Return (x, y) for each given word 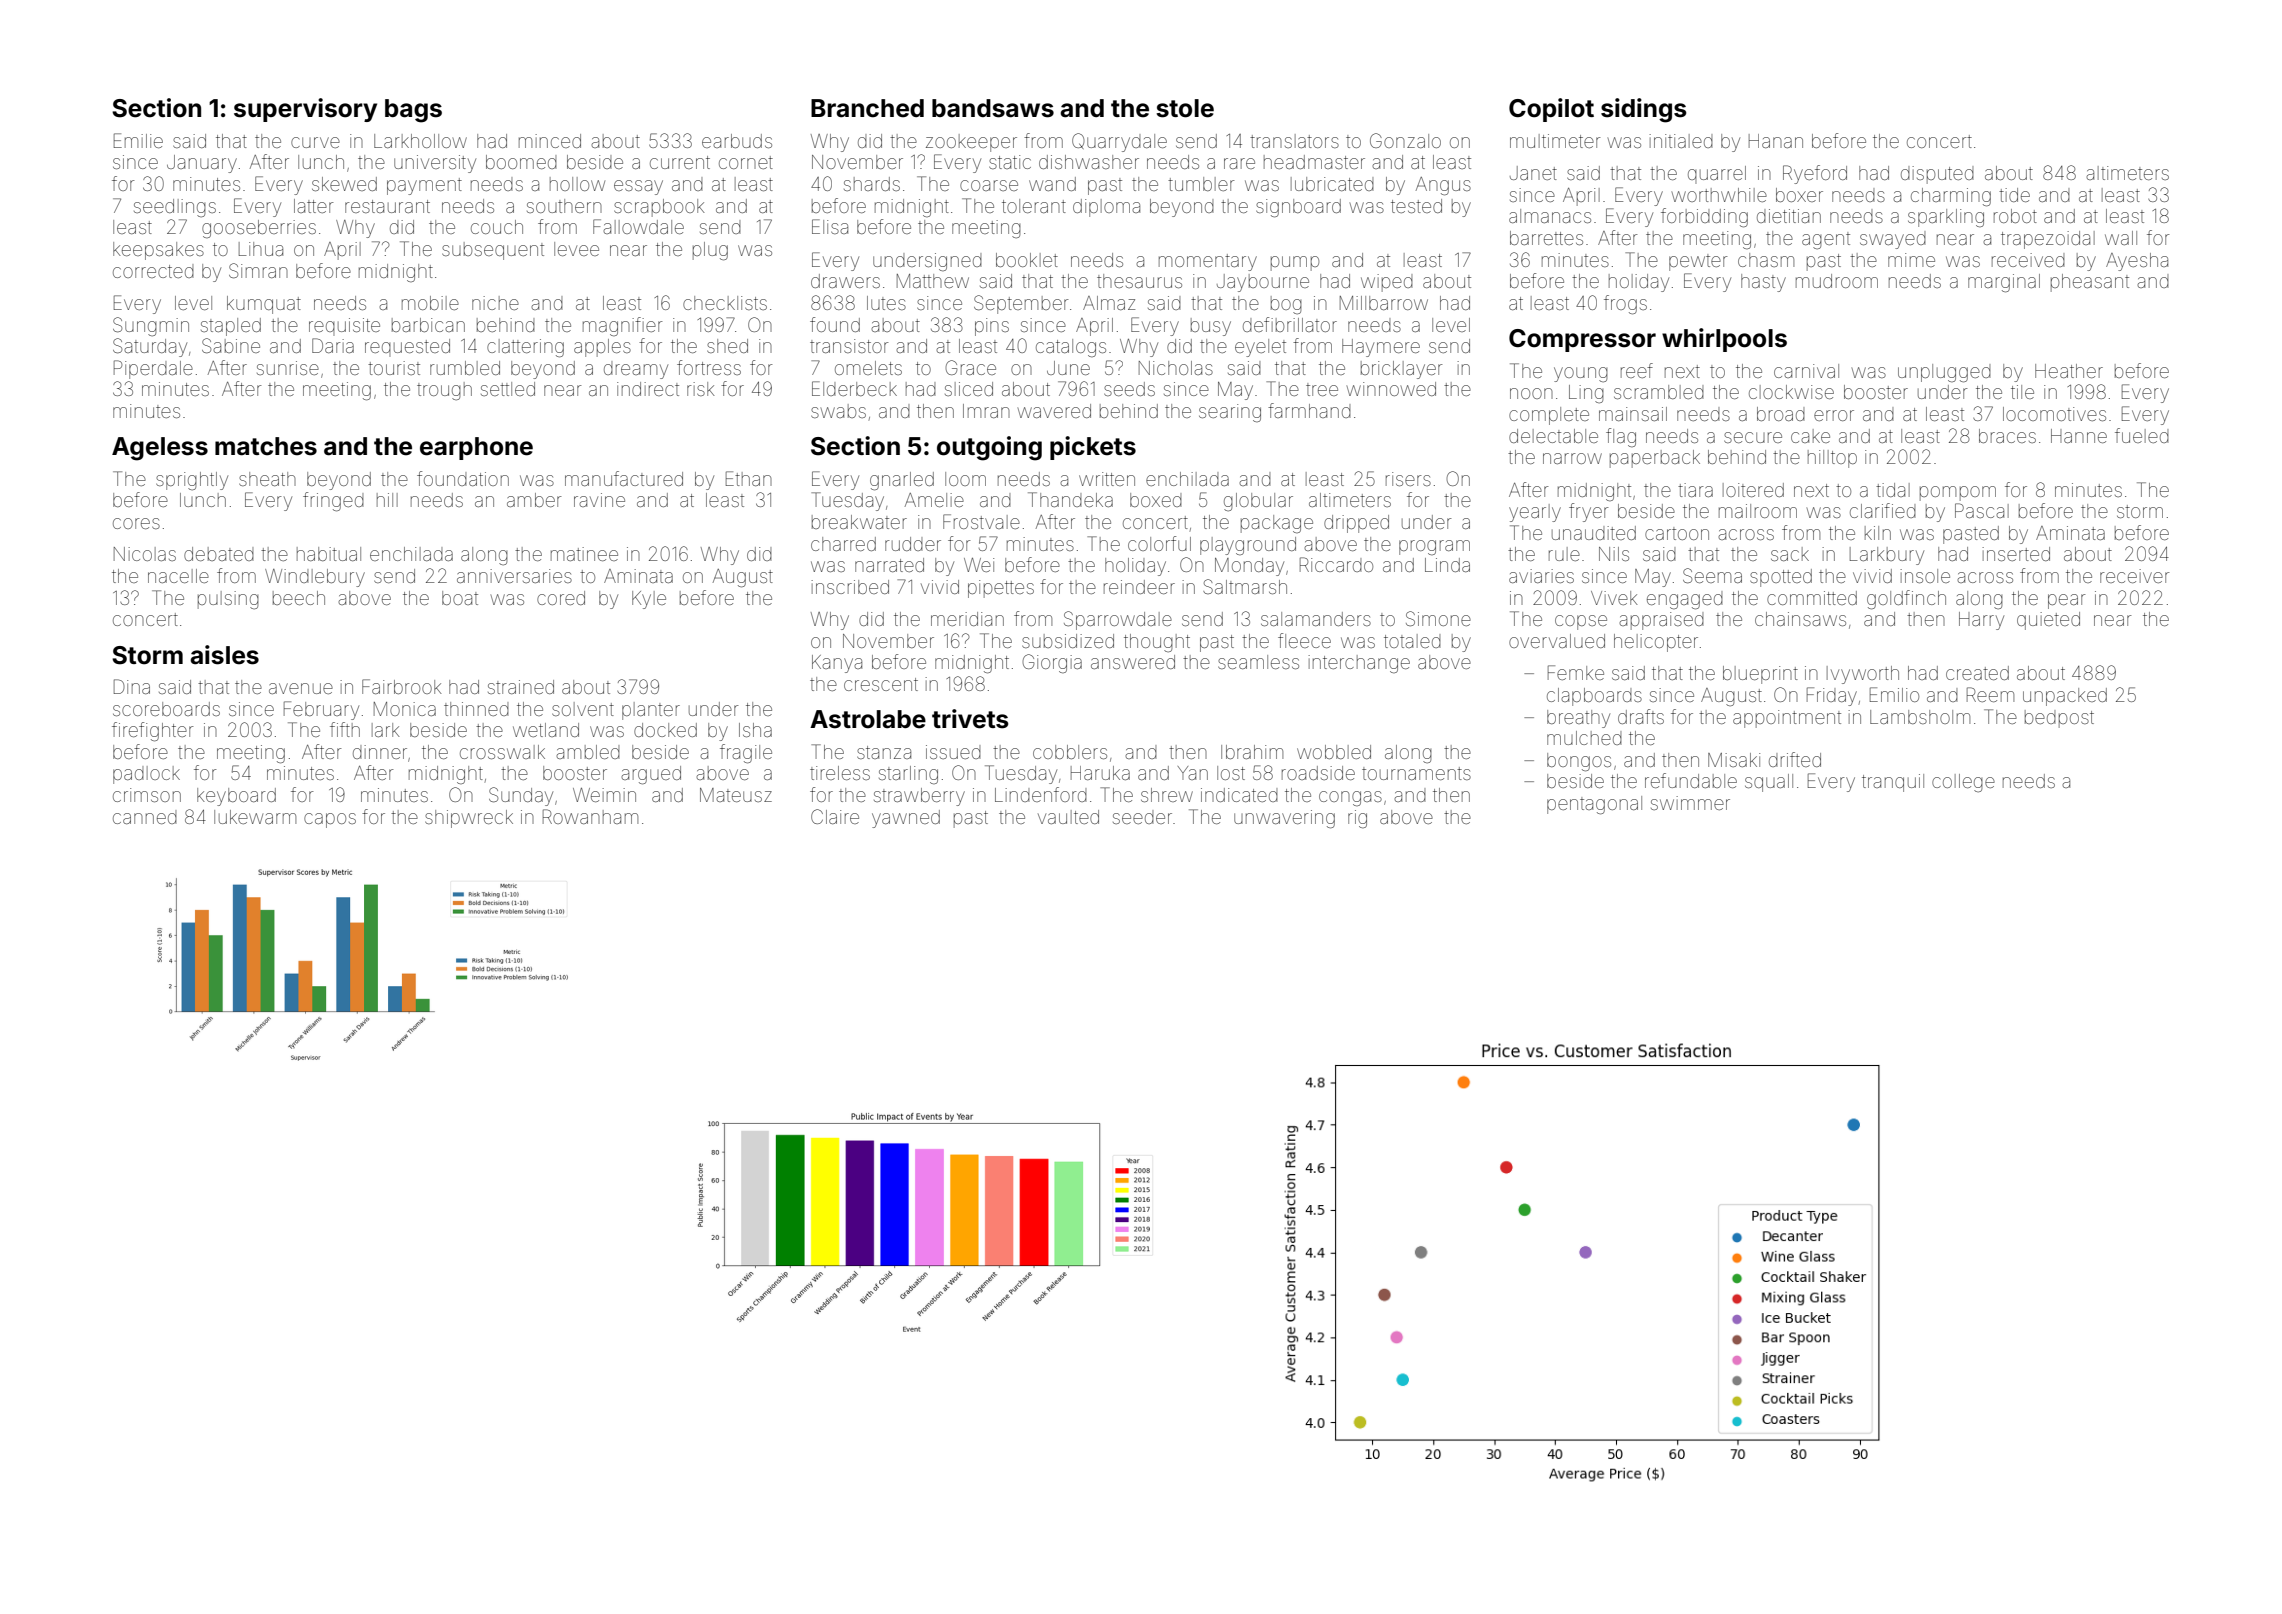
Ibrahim (1252, 752)
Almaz (1109, 303)
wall (2121, 238)
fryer (1588, 512)
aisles (224, 655)
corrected (153, 271)
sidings (1644, 110)
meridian (967, 619)
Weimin (604, 795)
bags (413, 111)
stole (1185, 108)
